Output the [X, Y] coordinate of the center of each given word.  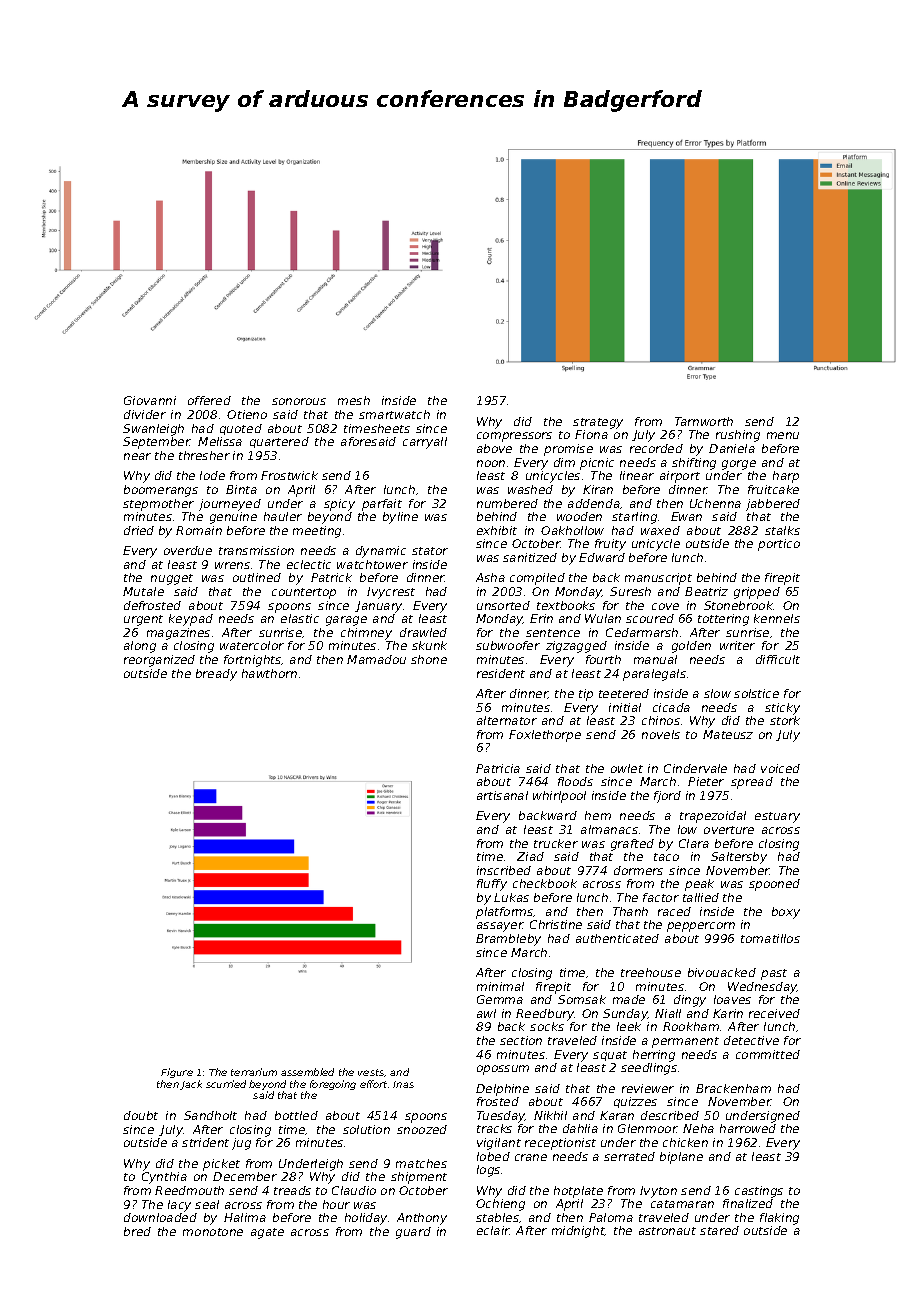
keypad [191, 620]
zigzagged [576, 647]
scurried [226, 1084]
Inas [403, 1084]
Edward [602, 557]
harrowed [748, 1128]
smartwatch [394, 414]
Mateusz [728, 734]
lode [212, 475]
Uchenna [715, 503]
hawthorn [269, 673]
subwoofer [508, 645]
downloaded [160, 1217]
